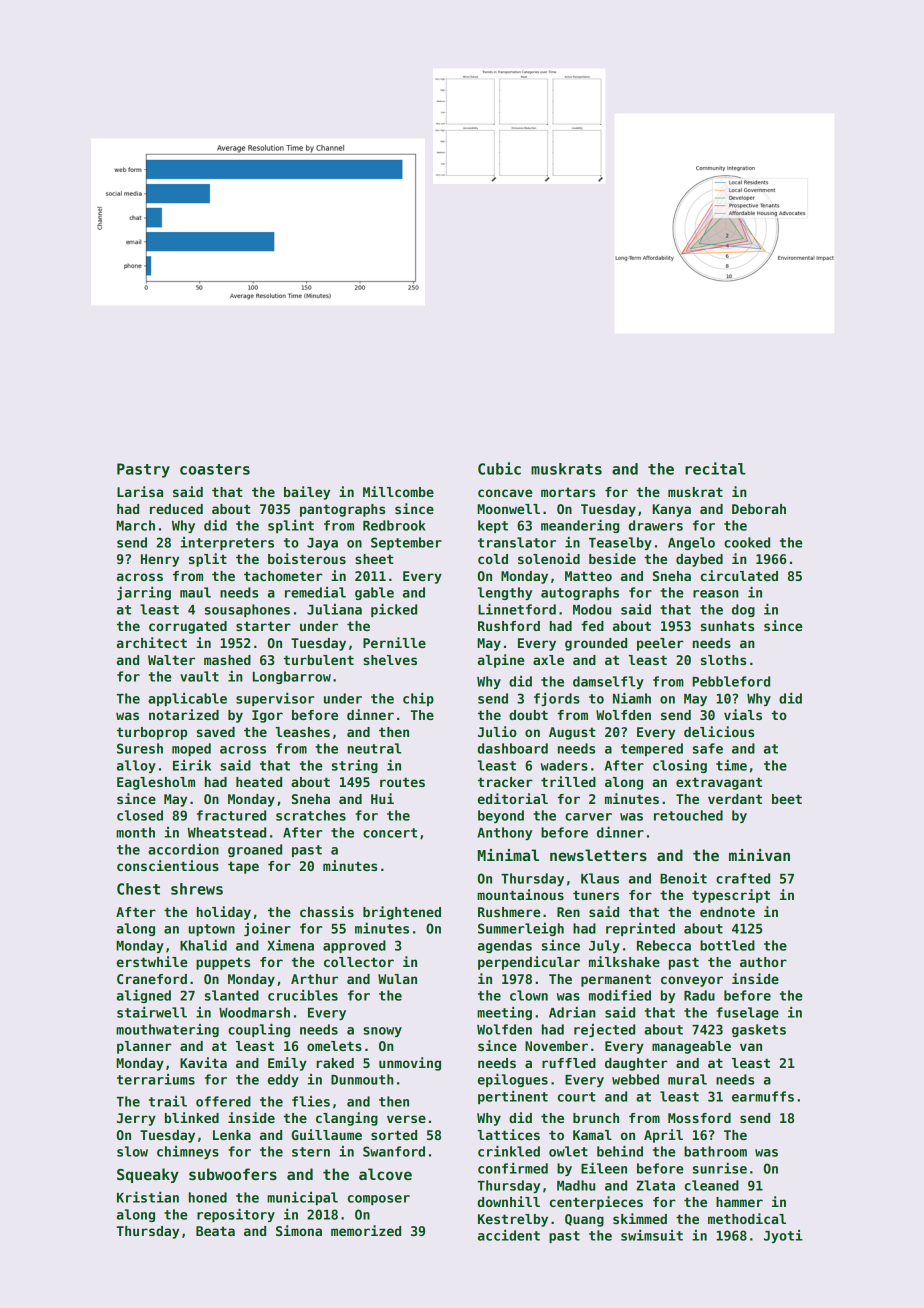  What do you see at coordinates (568, 492) in the screenshot?
I see `mortars` at bounding box center [568, 492].
